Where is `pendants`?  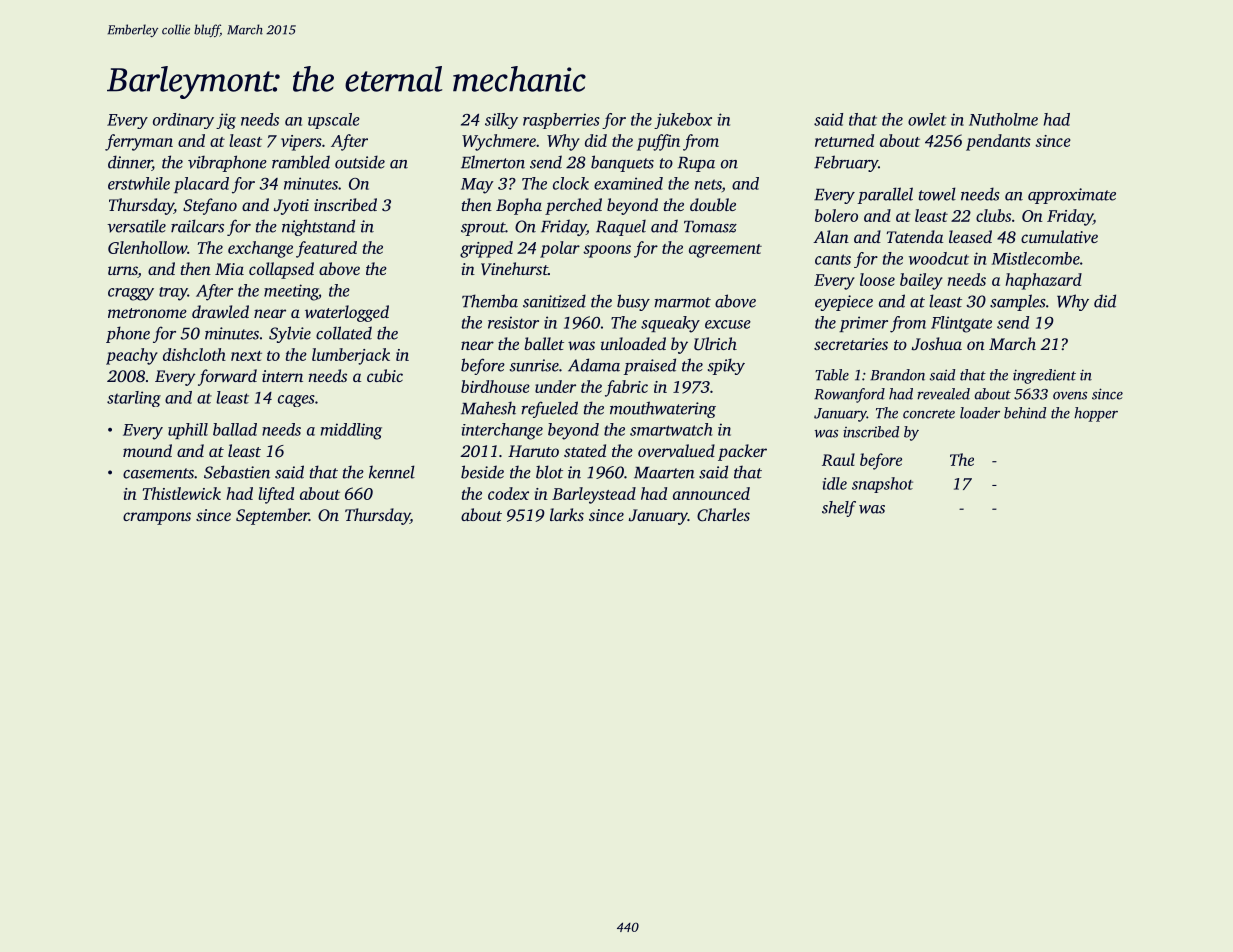
pendants is located at coordinates (998, 142).
